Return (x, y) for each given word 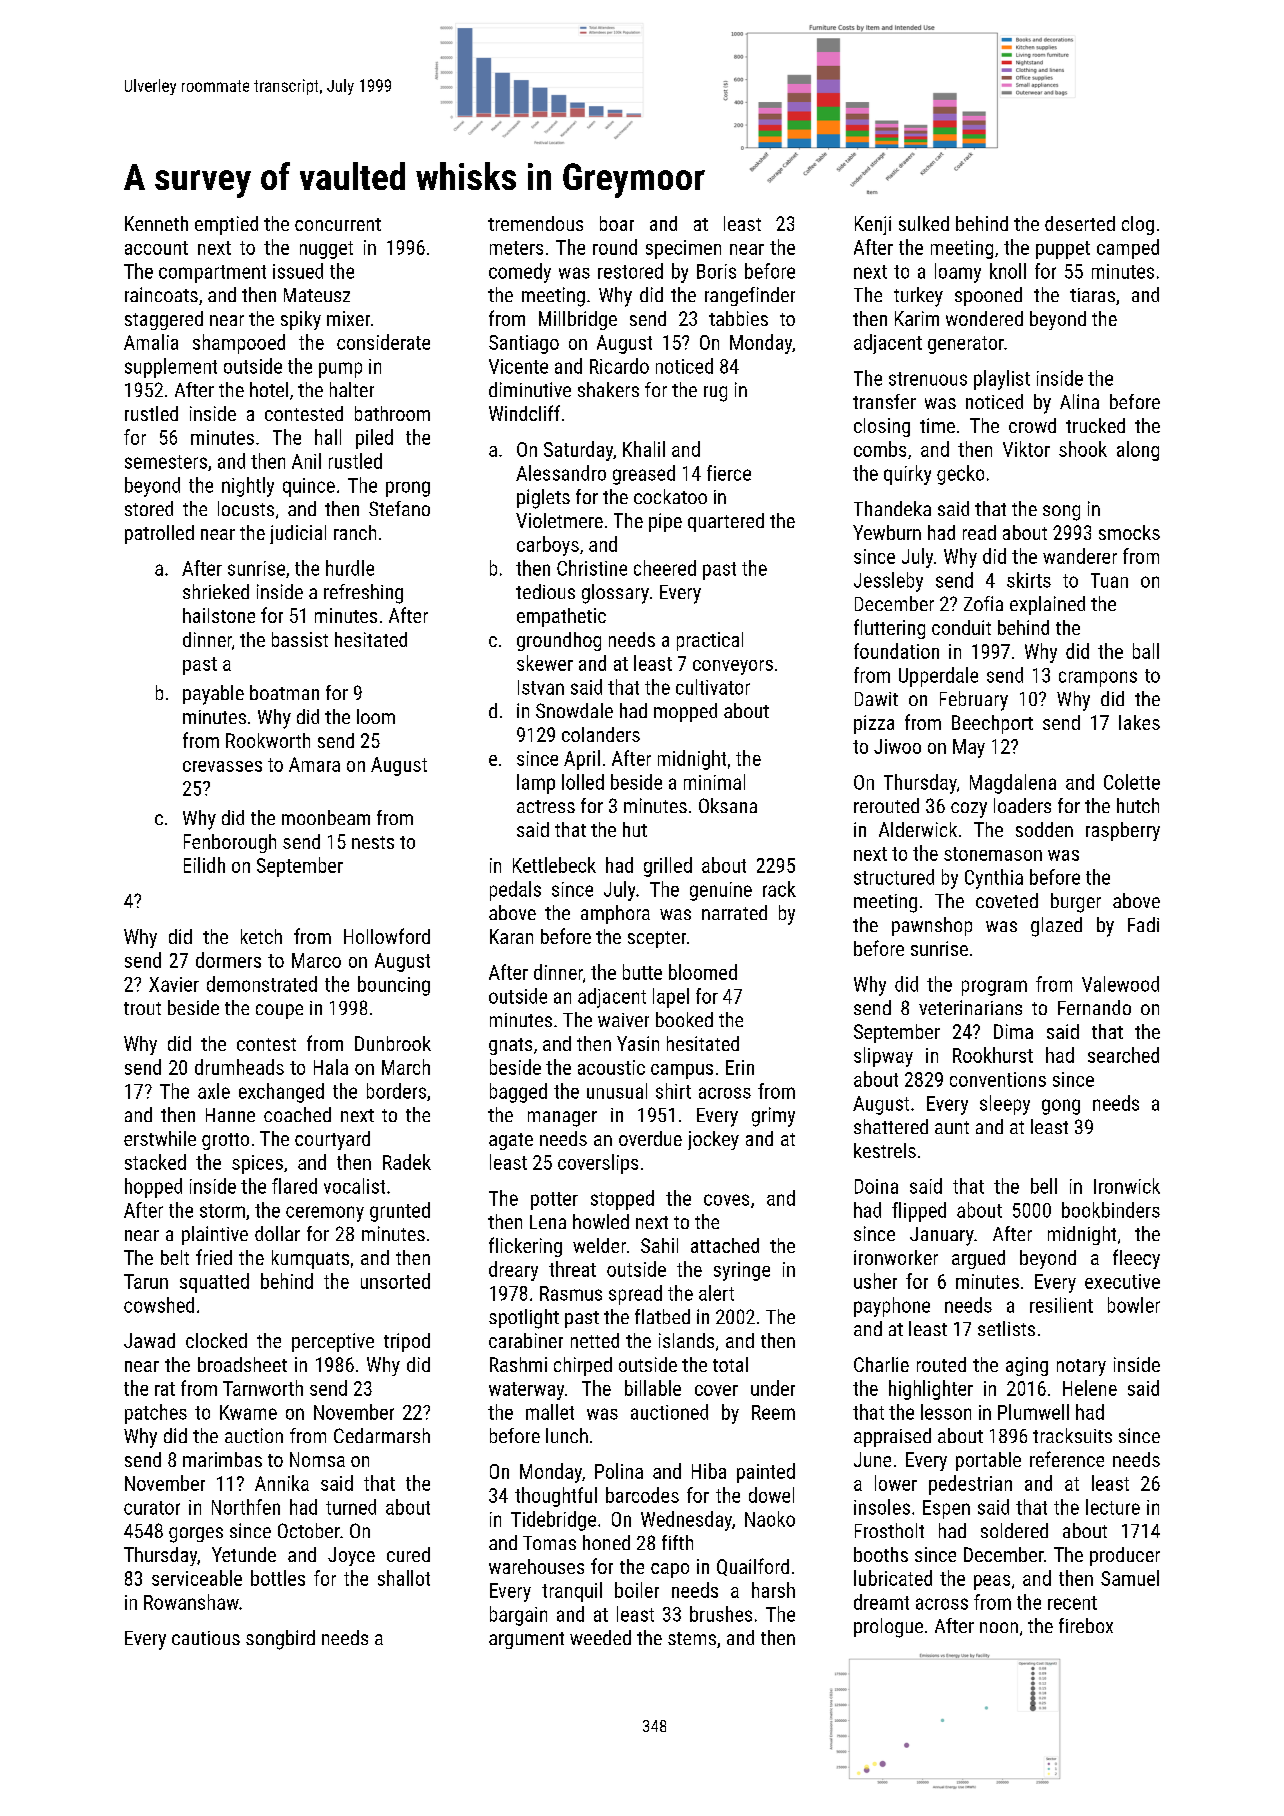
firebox (1086, 1625)
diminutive (530, 389)
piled (374, 439)
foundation (896, 651)
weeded (600, 1637)
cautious (206, 1638)
